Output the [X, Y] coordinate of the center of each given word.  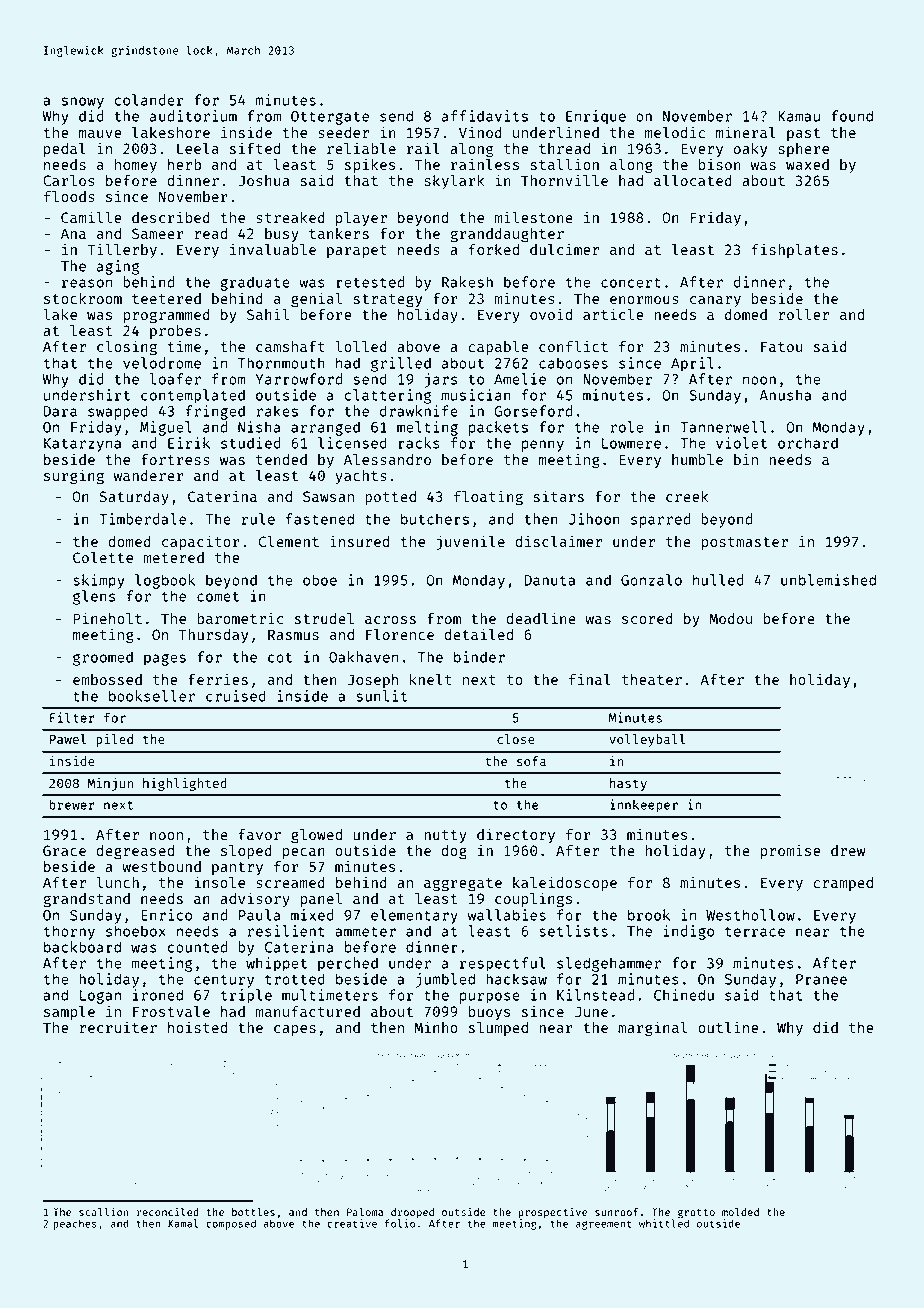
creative [352, 1223]
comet [218, 597]
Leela [198, 148]
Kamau [799, 116]
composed [231, 1224]
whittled [664, 1223]
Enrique [596, 117]
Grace [64, 850]
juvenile [470, 542]
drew [848, 850]
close [516, 739]
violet [741, 443]
